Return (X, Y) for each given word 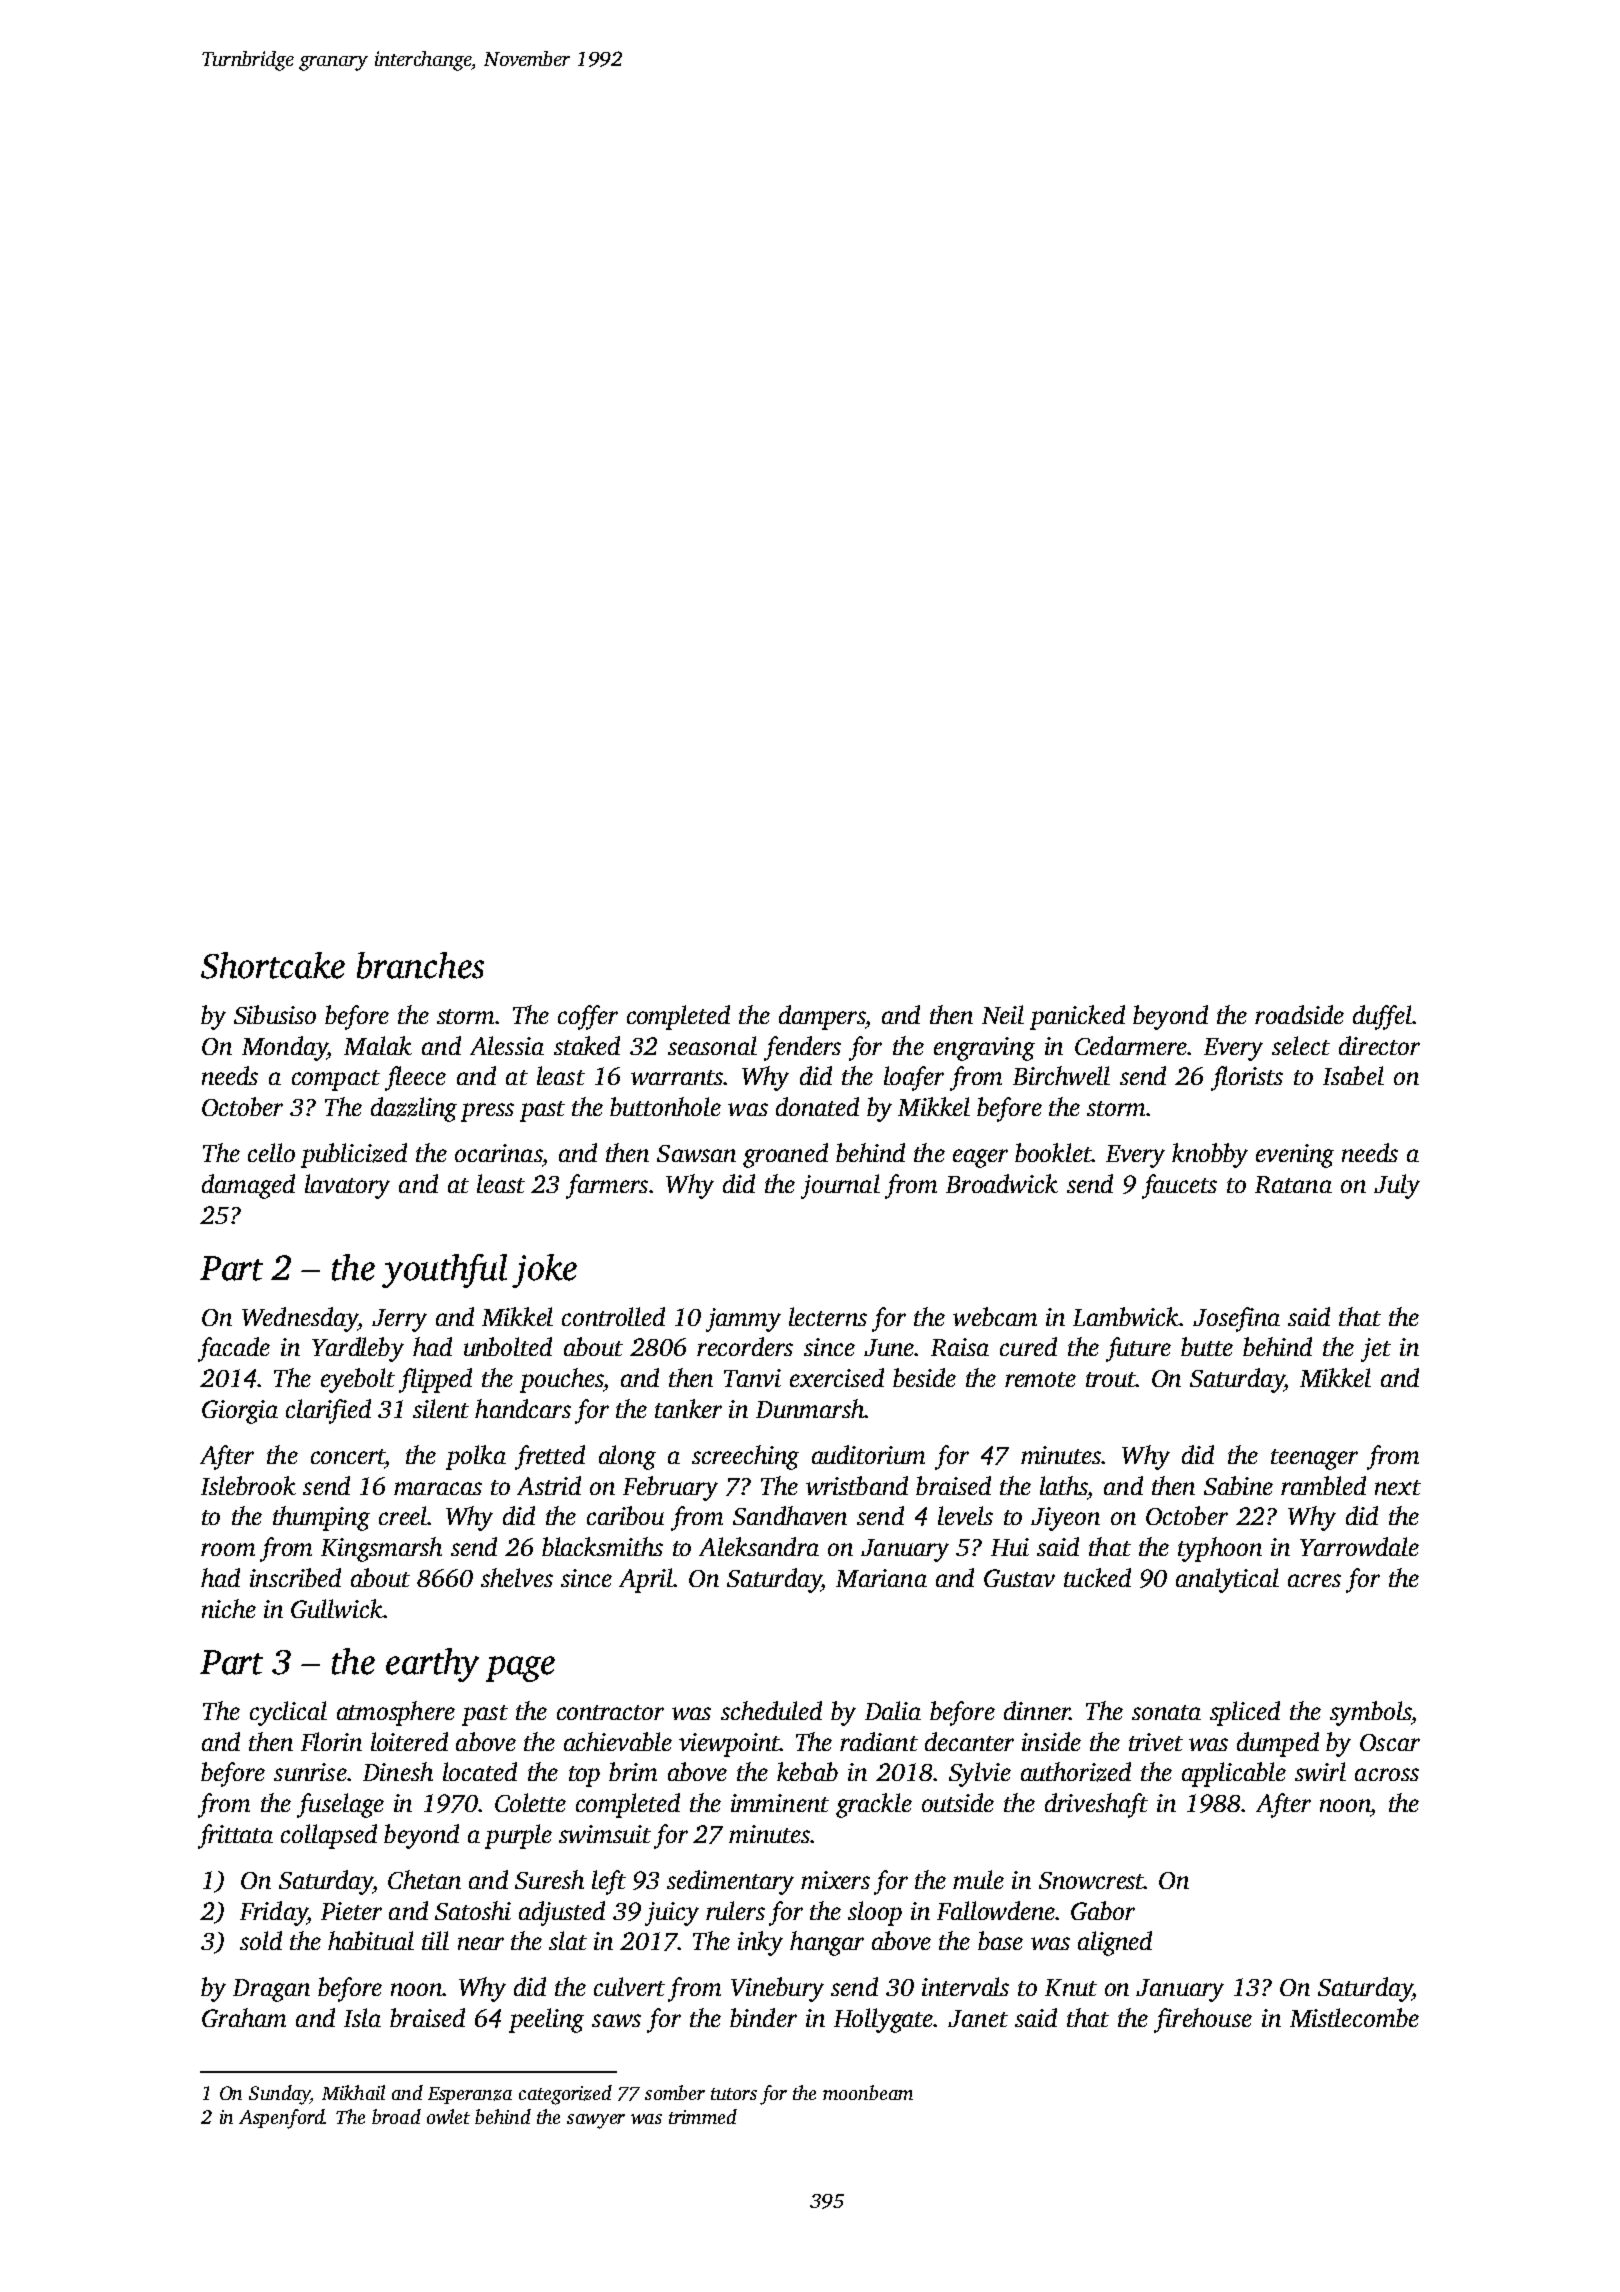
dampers (822, 1017)
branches (420, 965)
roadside (1299, 1014)
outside (958, 1802)
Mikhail (353, 2092)
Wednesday (300, 1319)
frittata (235, 1836)
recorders (745, 1346)
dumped (1278, 1744)
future (1138, 1349)
